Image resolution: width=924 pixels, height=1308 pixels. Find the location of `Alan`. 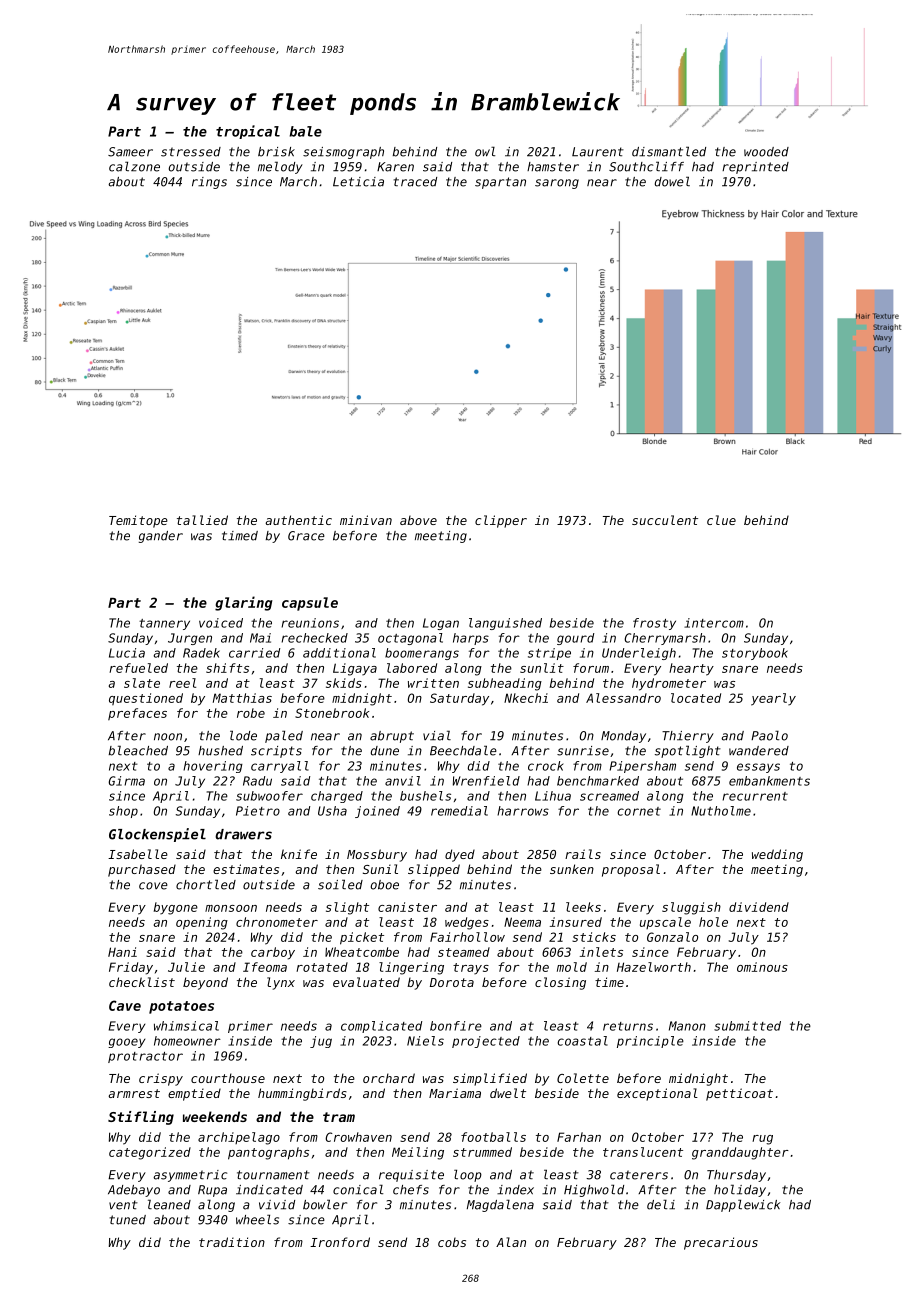

Alan is located at coordinates (511, 1242).
